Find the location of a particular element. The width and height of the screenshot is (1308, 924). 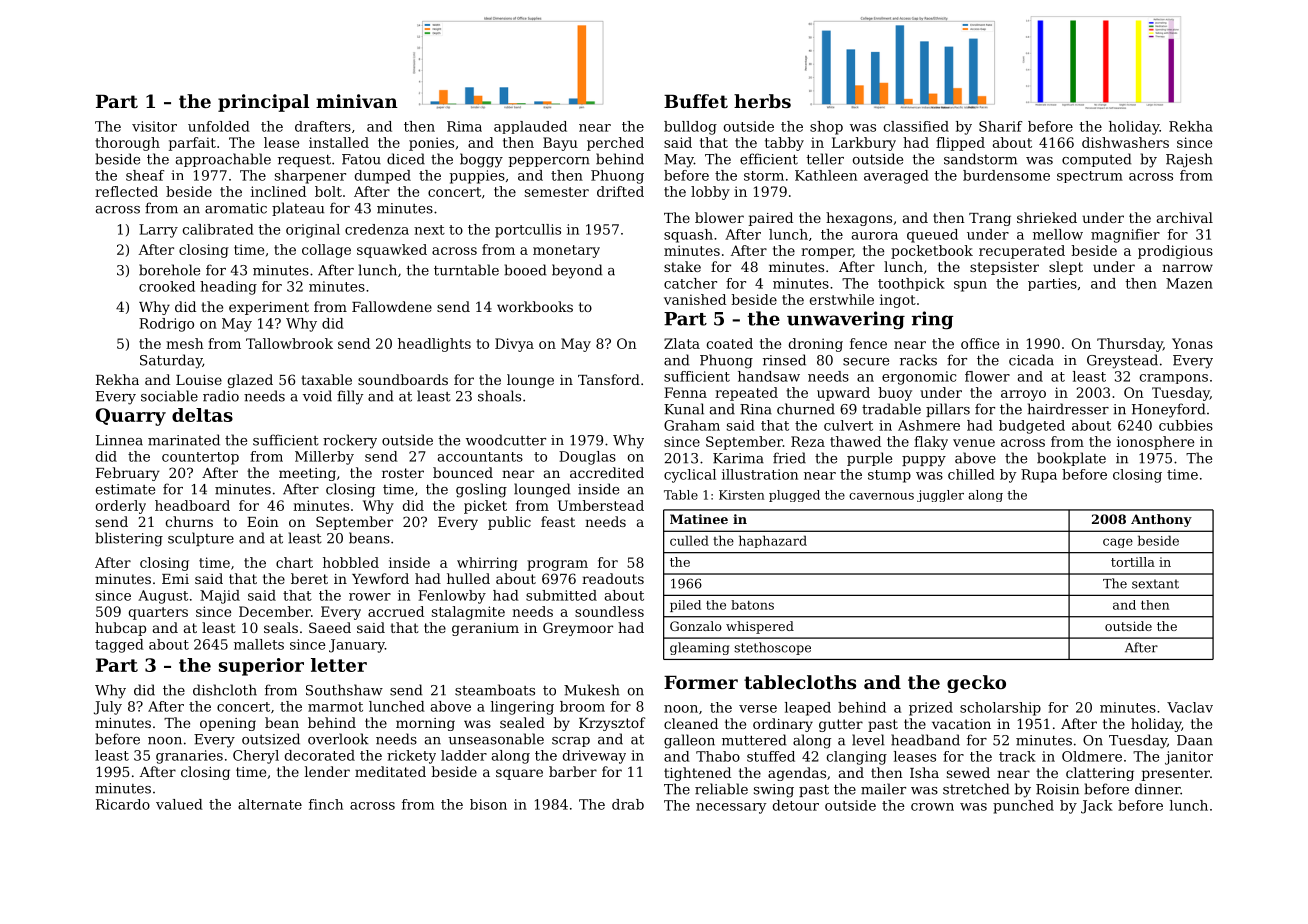

cage is located at coordinates (1118, 543).
